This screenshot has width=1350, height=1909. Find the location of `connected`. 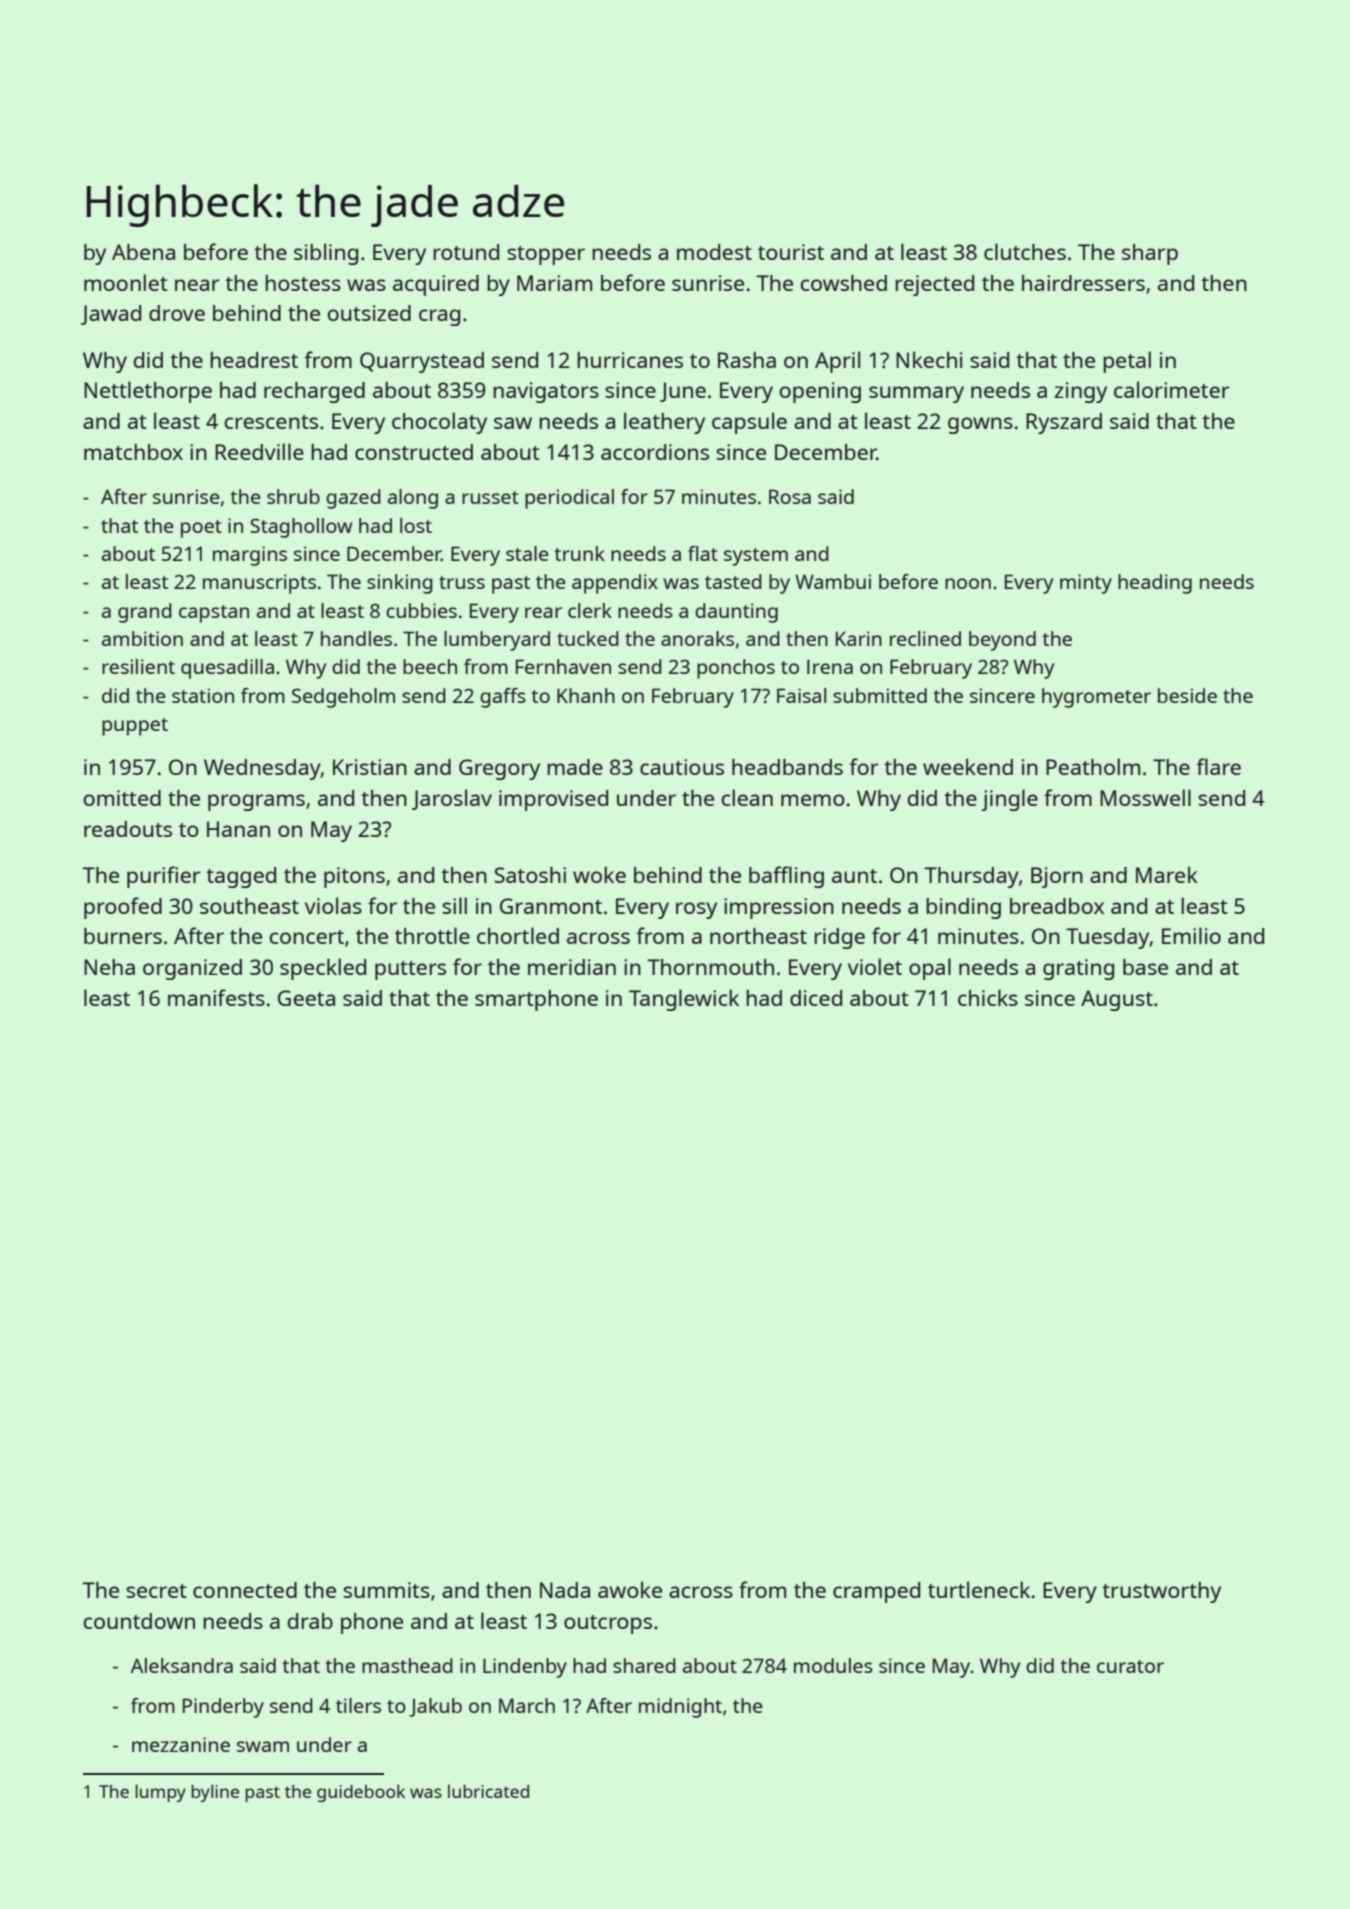

connected is located at coordinates (245, 1590).
